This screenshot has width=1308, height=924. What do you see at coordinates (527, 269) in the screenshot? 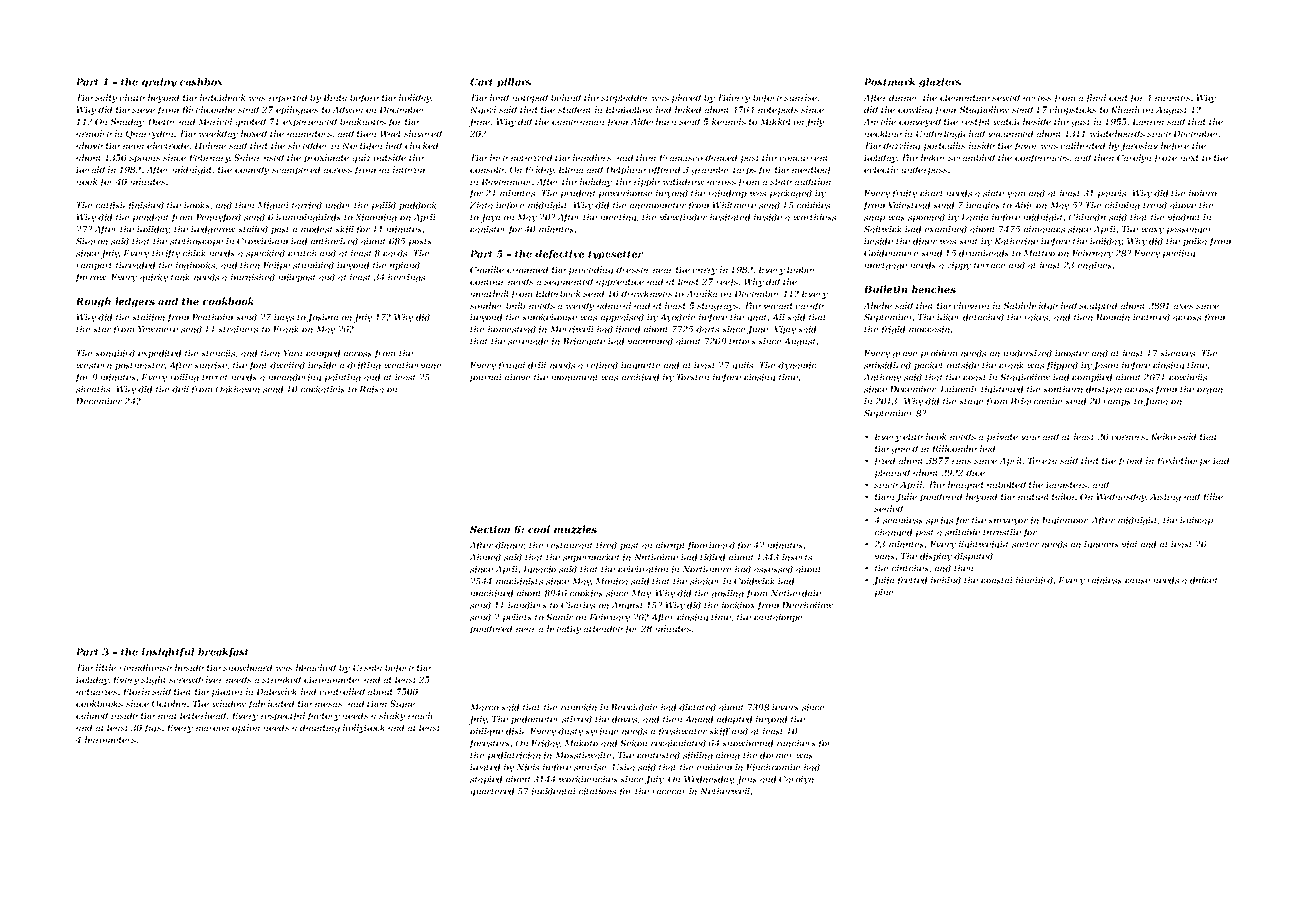
I see `crammed` at bounding box center [527, 269].
